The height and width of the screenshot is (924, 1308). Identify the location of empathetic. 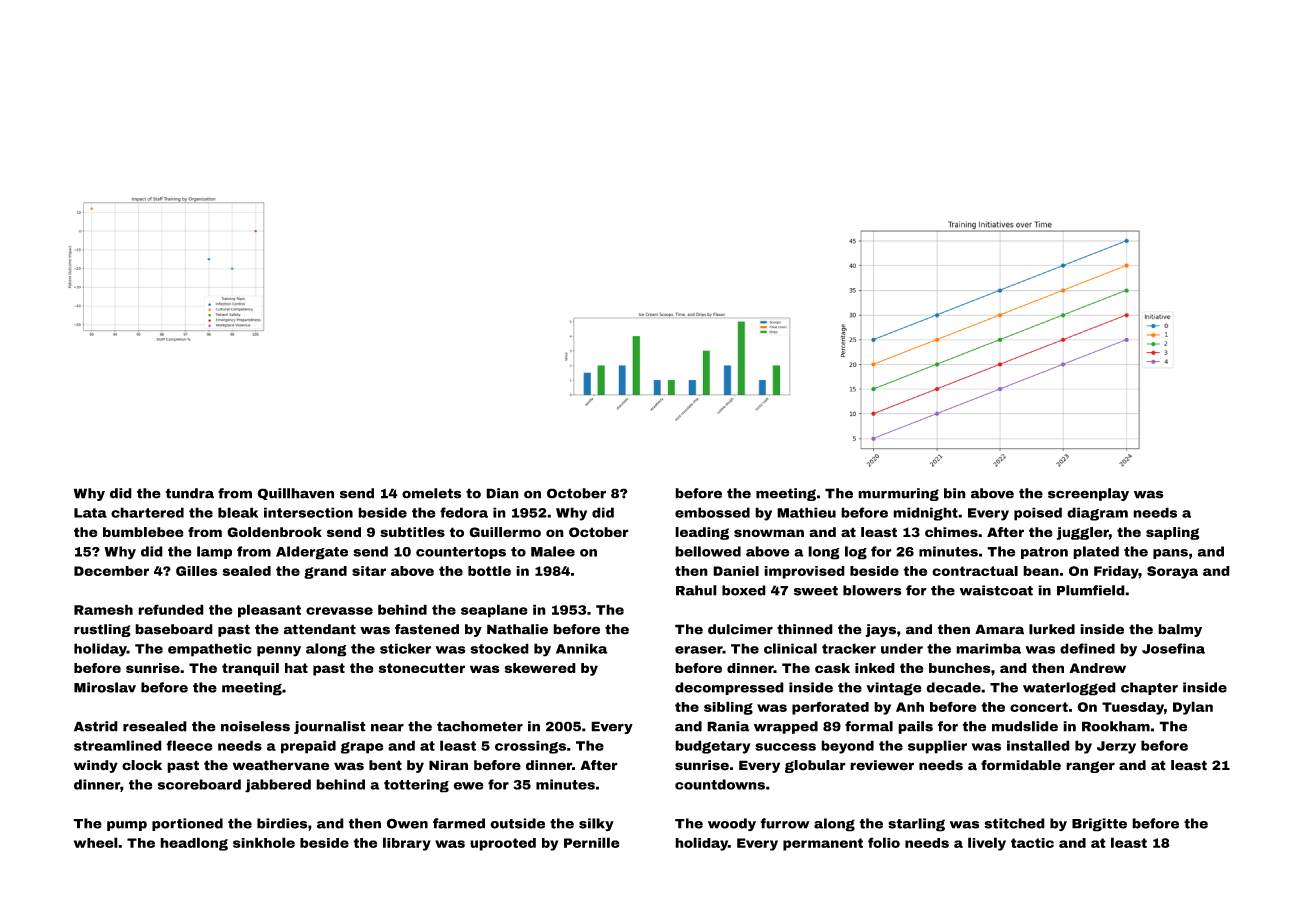
(210, 650).
